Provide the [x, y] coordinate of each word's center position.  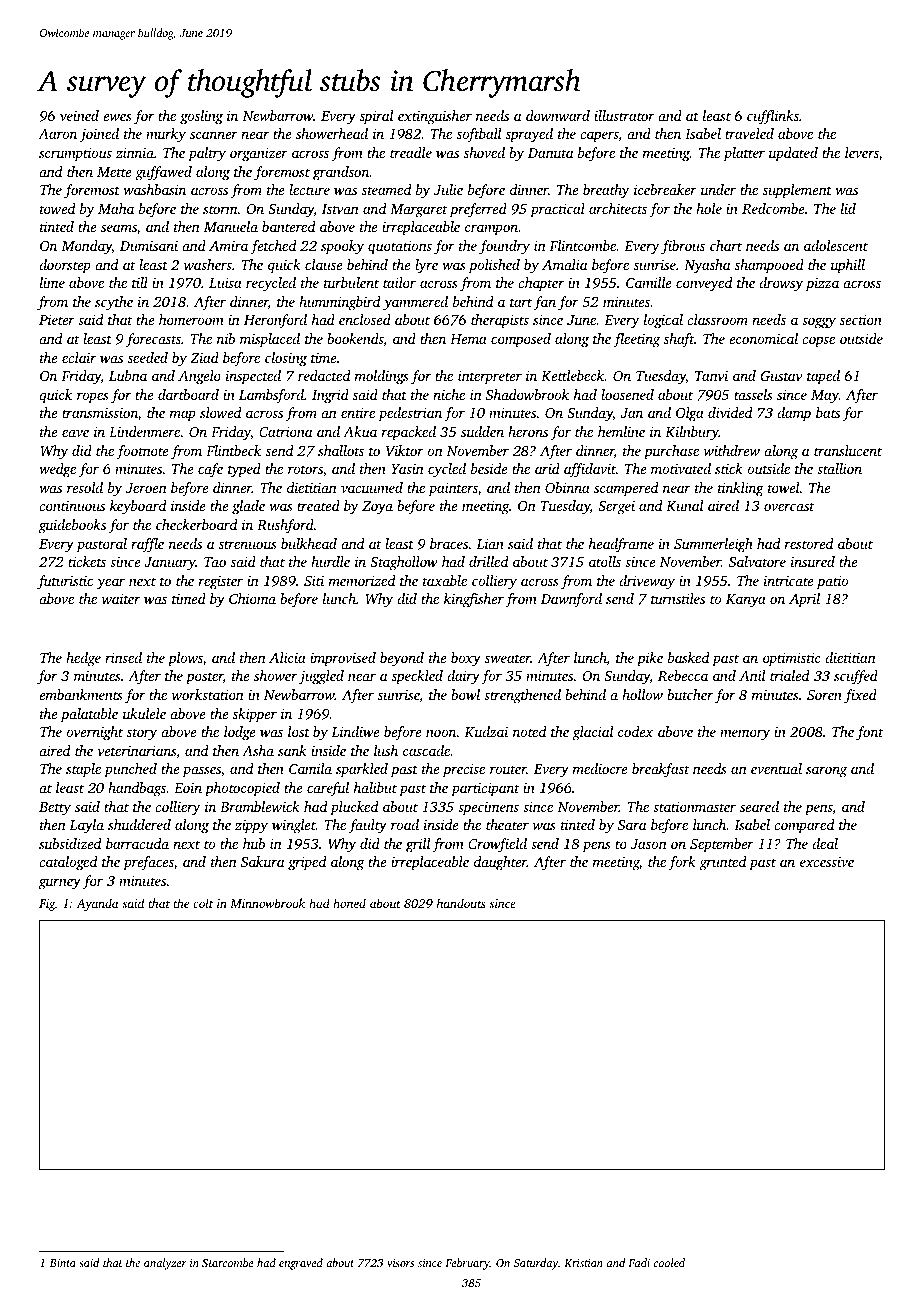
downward [558, 115]
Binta [63, 1263]
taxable [445, 580]
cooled [669, 1262]
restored [809, 543]
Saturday [536, 1264]
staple [83, 770]
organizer [259, 155]
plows [185, 659]
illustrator [624, 115]
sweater [508, 658]
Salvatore [757, 561]
